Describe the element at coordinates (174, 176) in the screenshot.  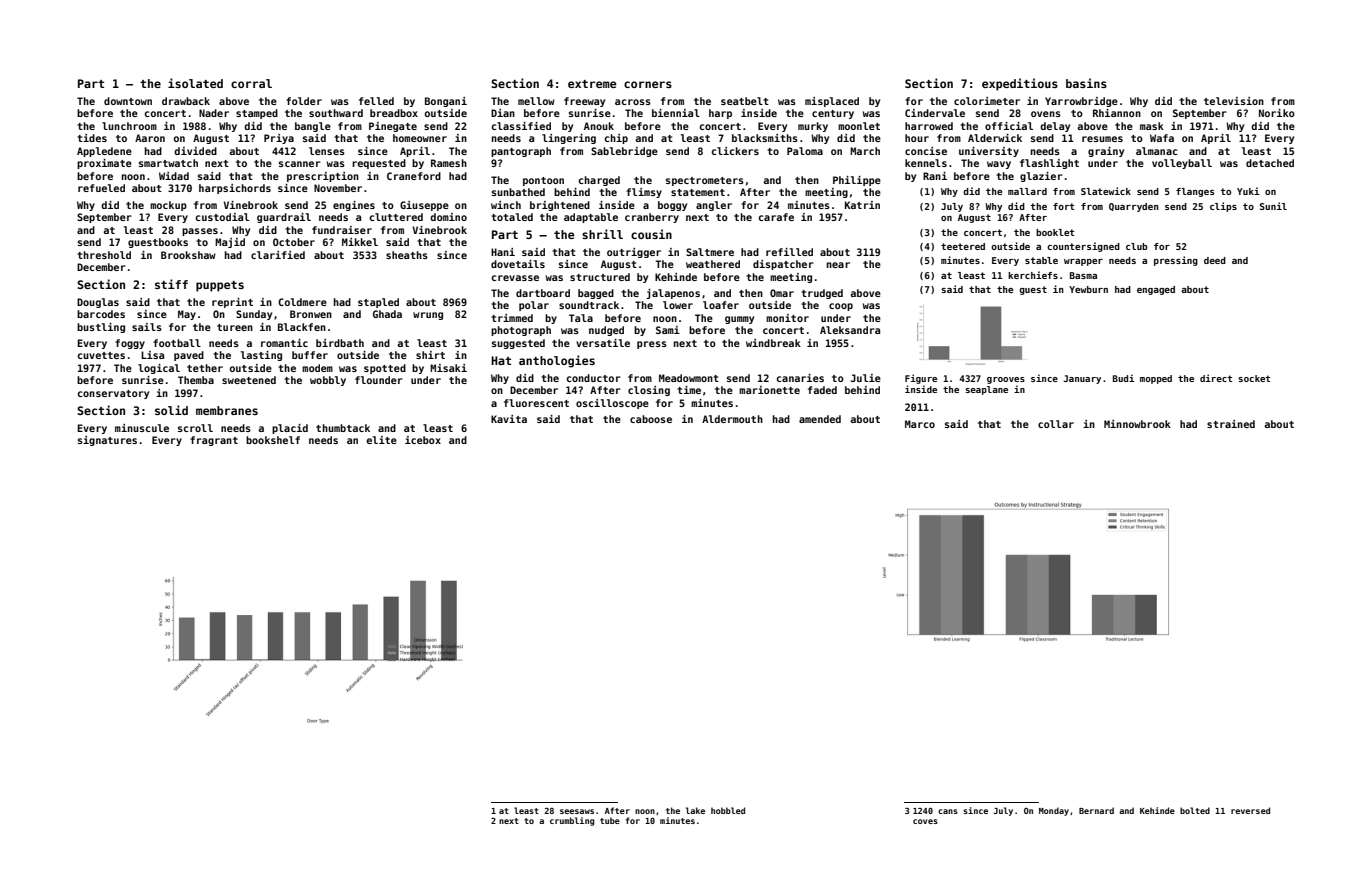
I see `Widad` at that location.
